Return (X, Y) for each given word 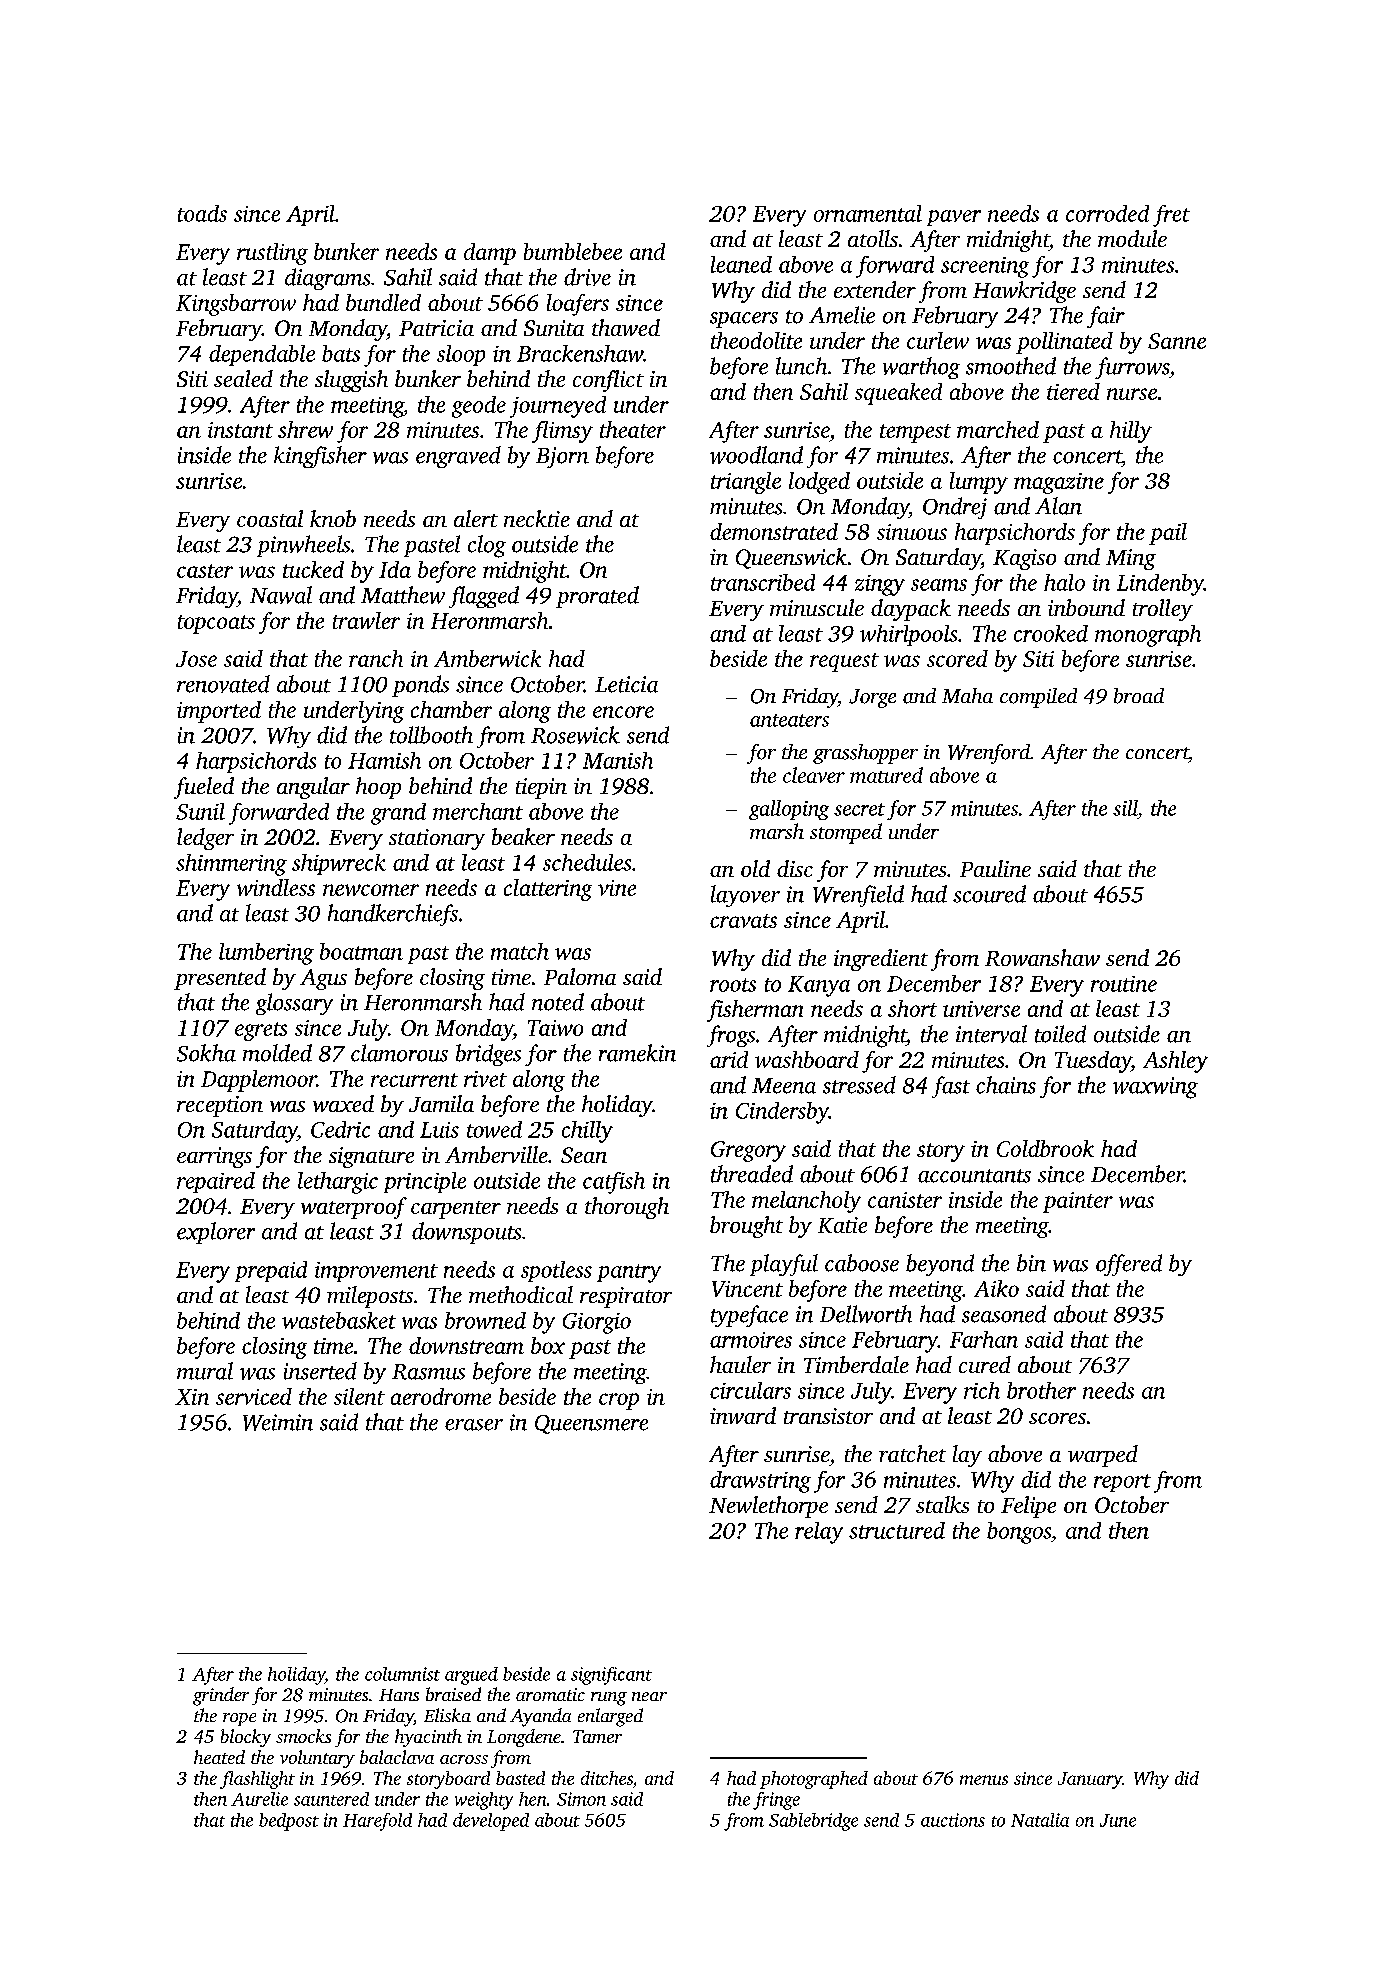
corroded (1107, 213)
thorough (627, 1208)
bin (1031, 1263)
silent (359, 1396)
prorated (597, 597)
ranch (376, 658)
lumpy (979, 483)
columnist (402, 1674)
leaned (741, 264)
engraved (458, 457)
